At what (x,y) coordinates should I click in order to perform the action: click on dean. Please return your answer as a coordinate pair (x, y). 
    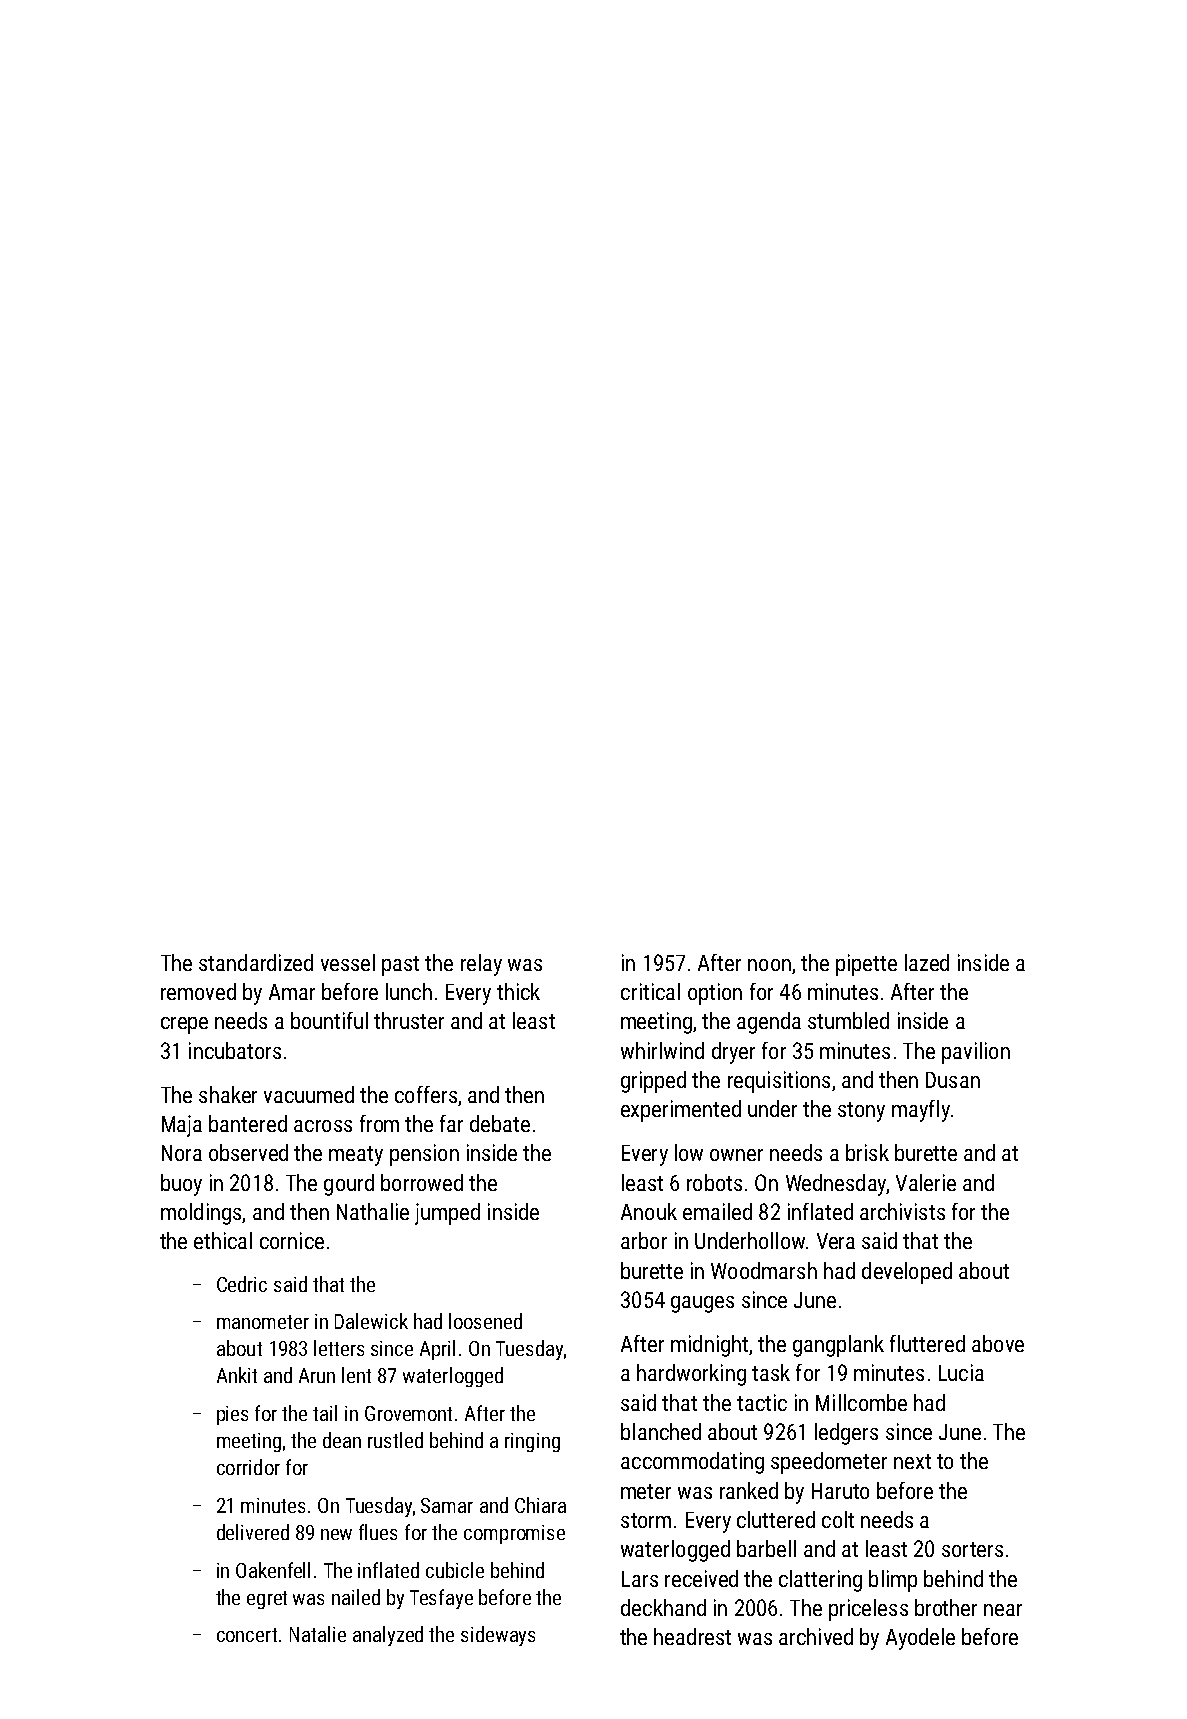
    Looking at the image, I should click on (342, 1440).
